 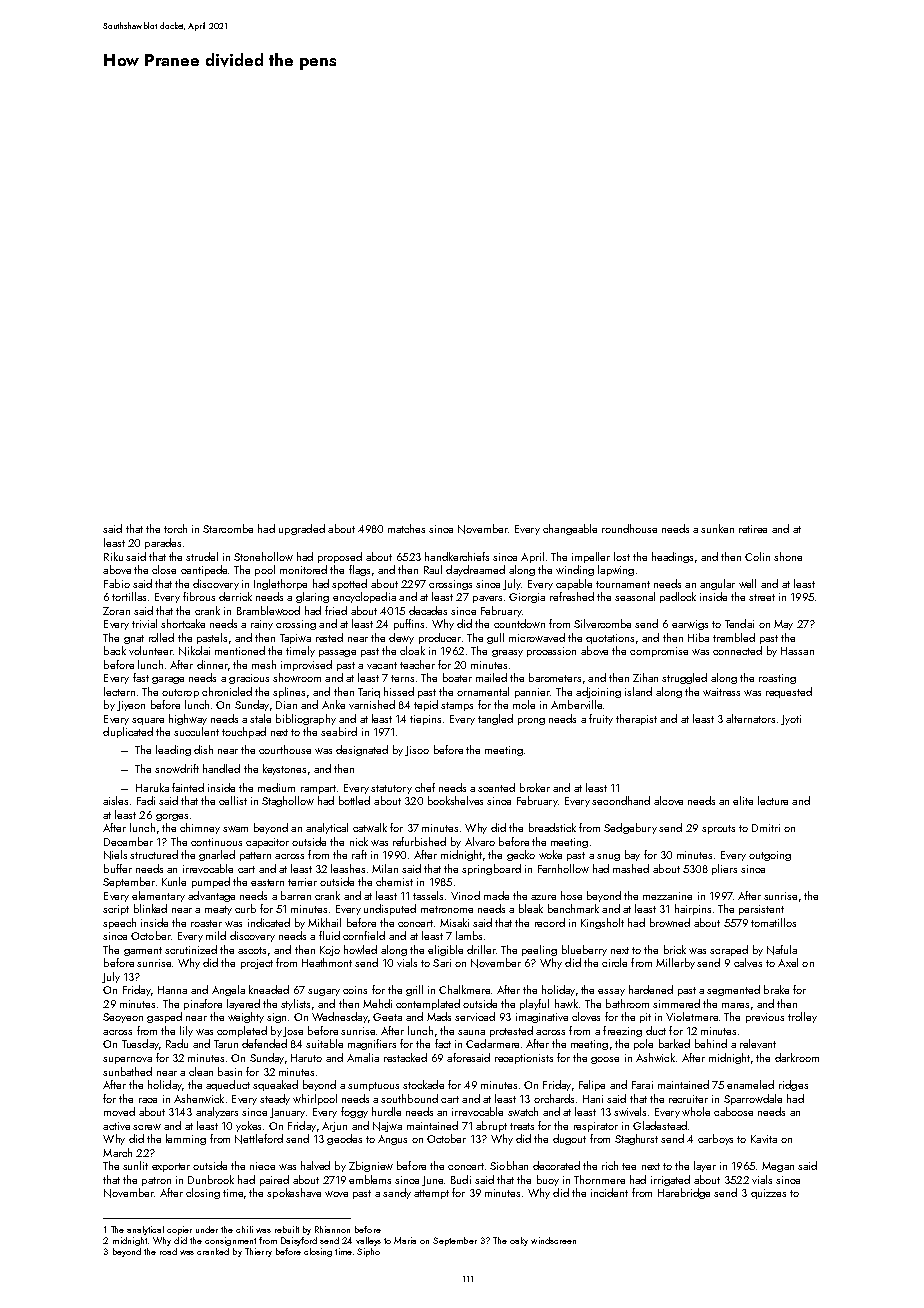 I want to click on Hassan, so click(x=797, y=651).
